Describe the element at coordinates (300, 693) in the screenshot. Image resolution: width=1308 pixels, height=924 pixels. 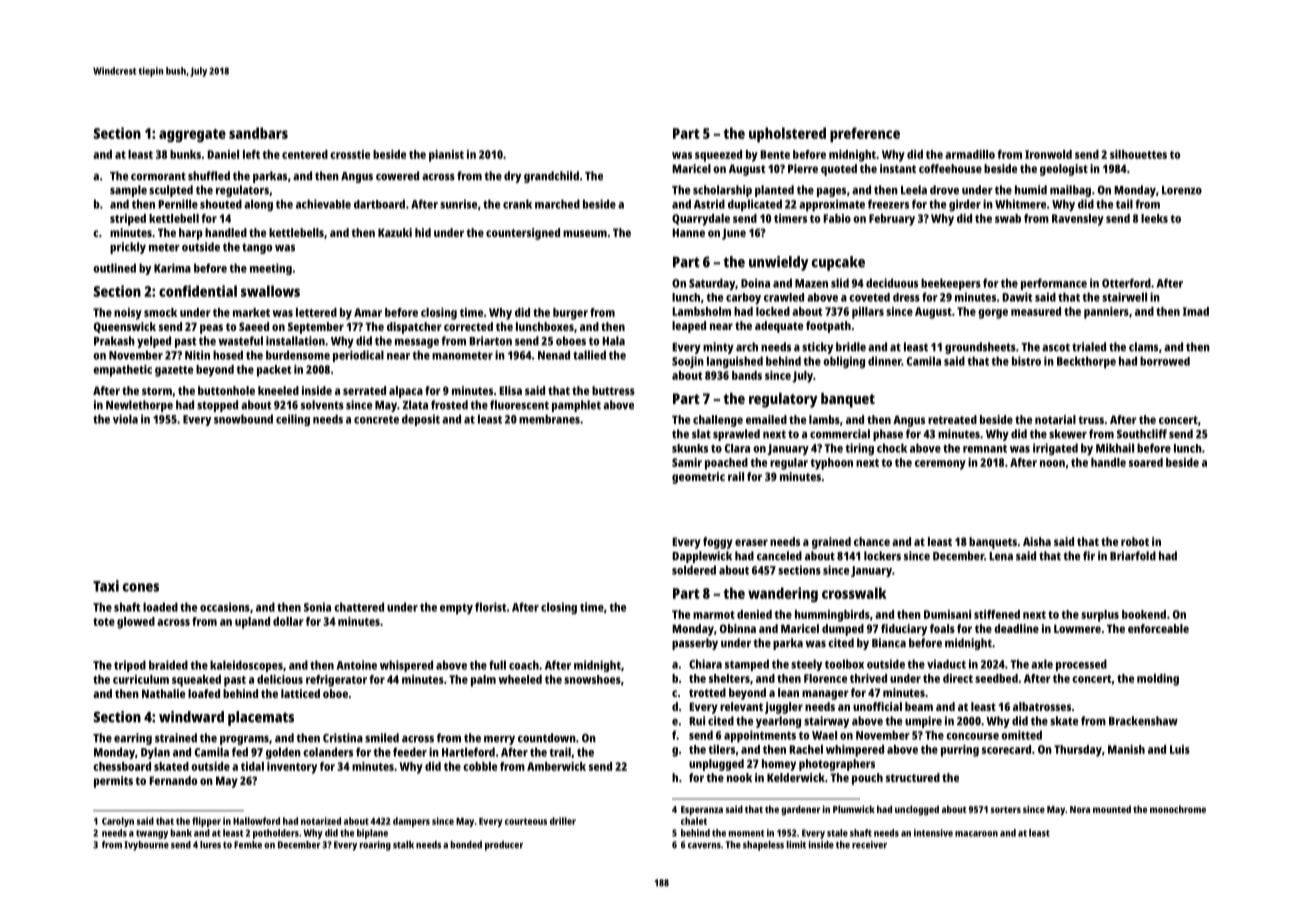
I see `latticed` at that location.
